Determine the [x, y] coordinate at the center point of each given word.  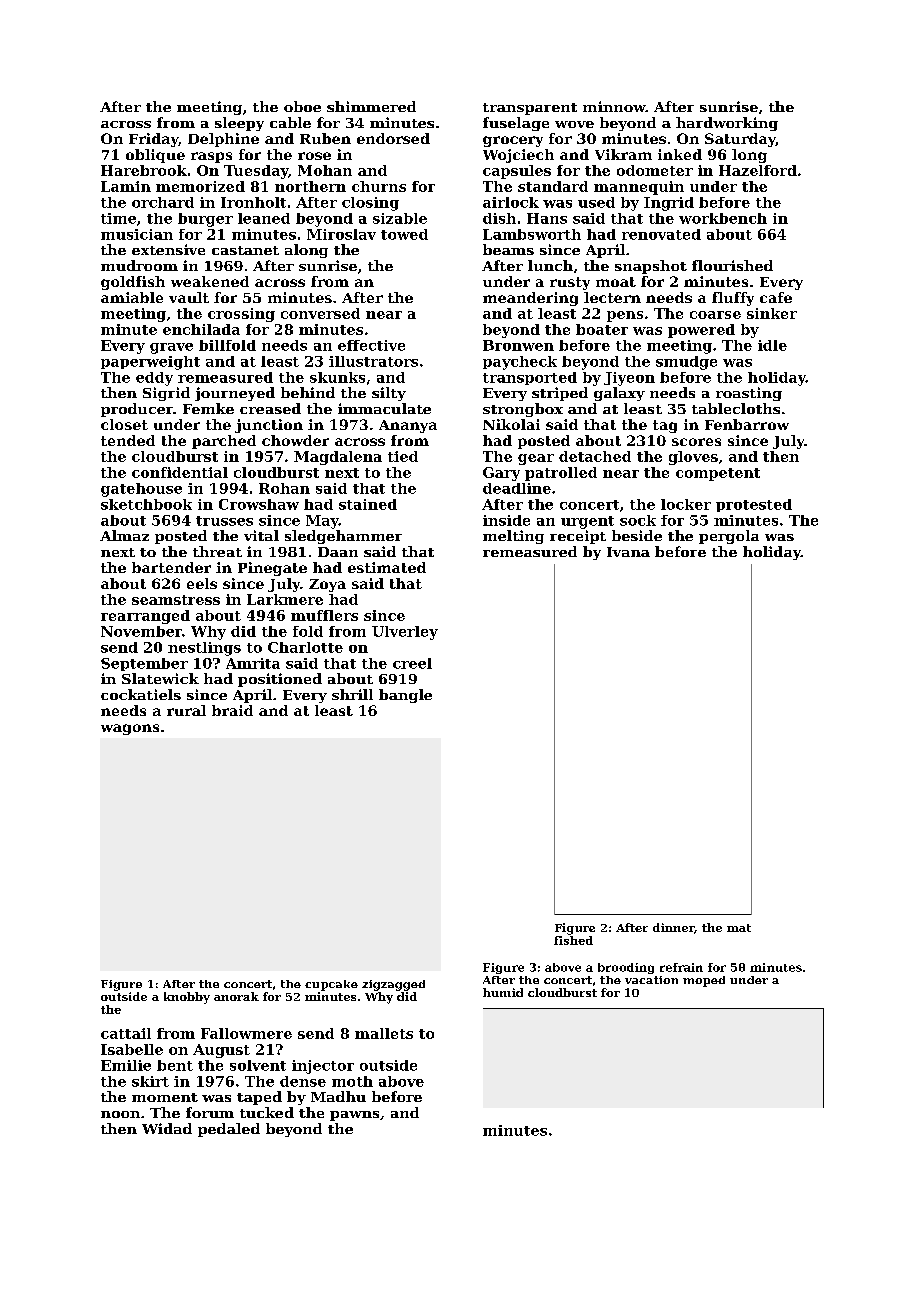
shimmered [371, 106]
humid [503, 992]
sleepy [239, 124]
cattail [126, 1033]
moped [704, 981]
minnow [614, 106]
